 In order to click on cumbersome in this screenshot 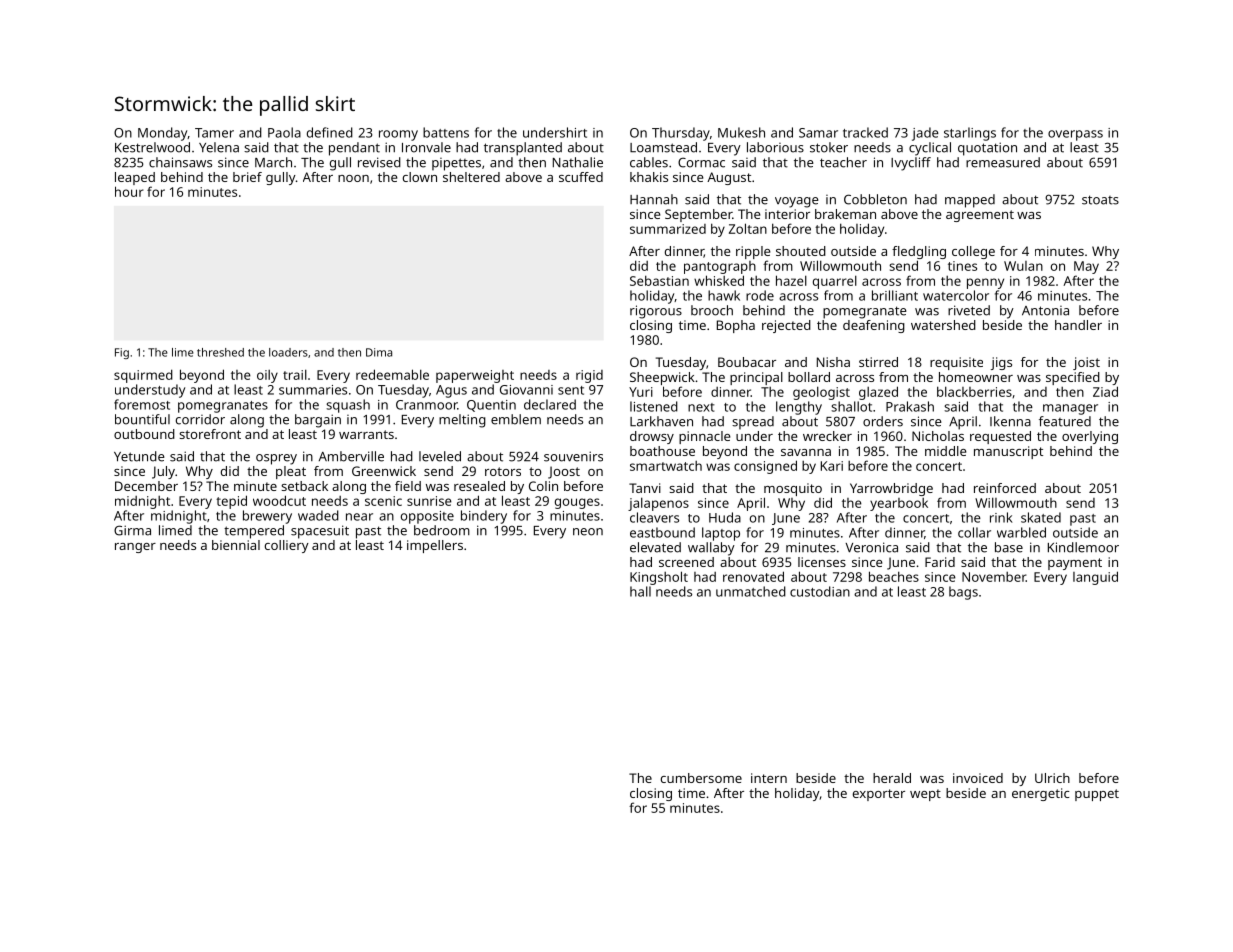, I will do `click(701, 778)`.
